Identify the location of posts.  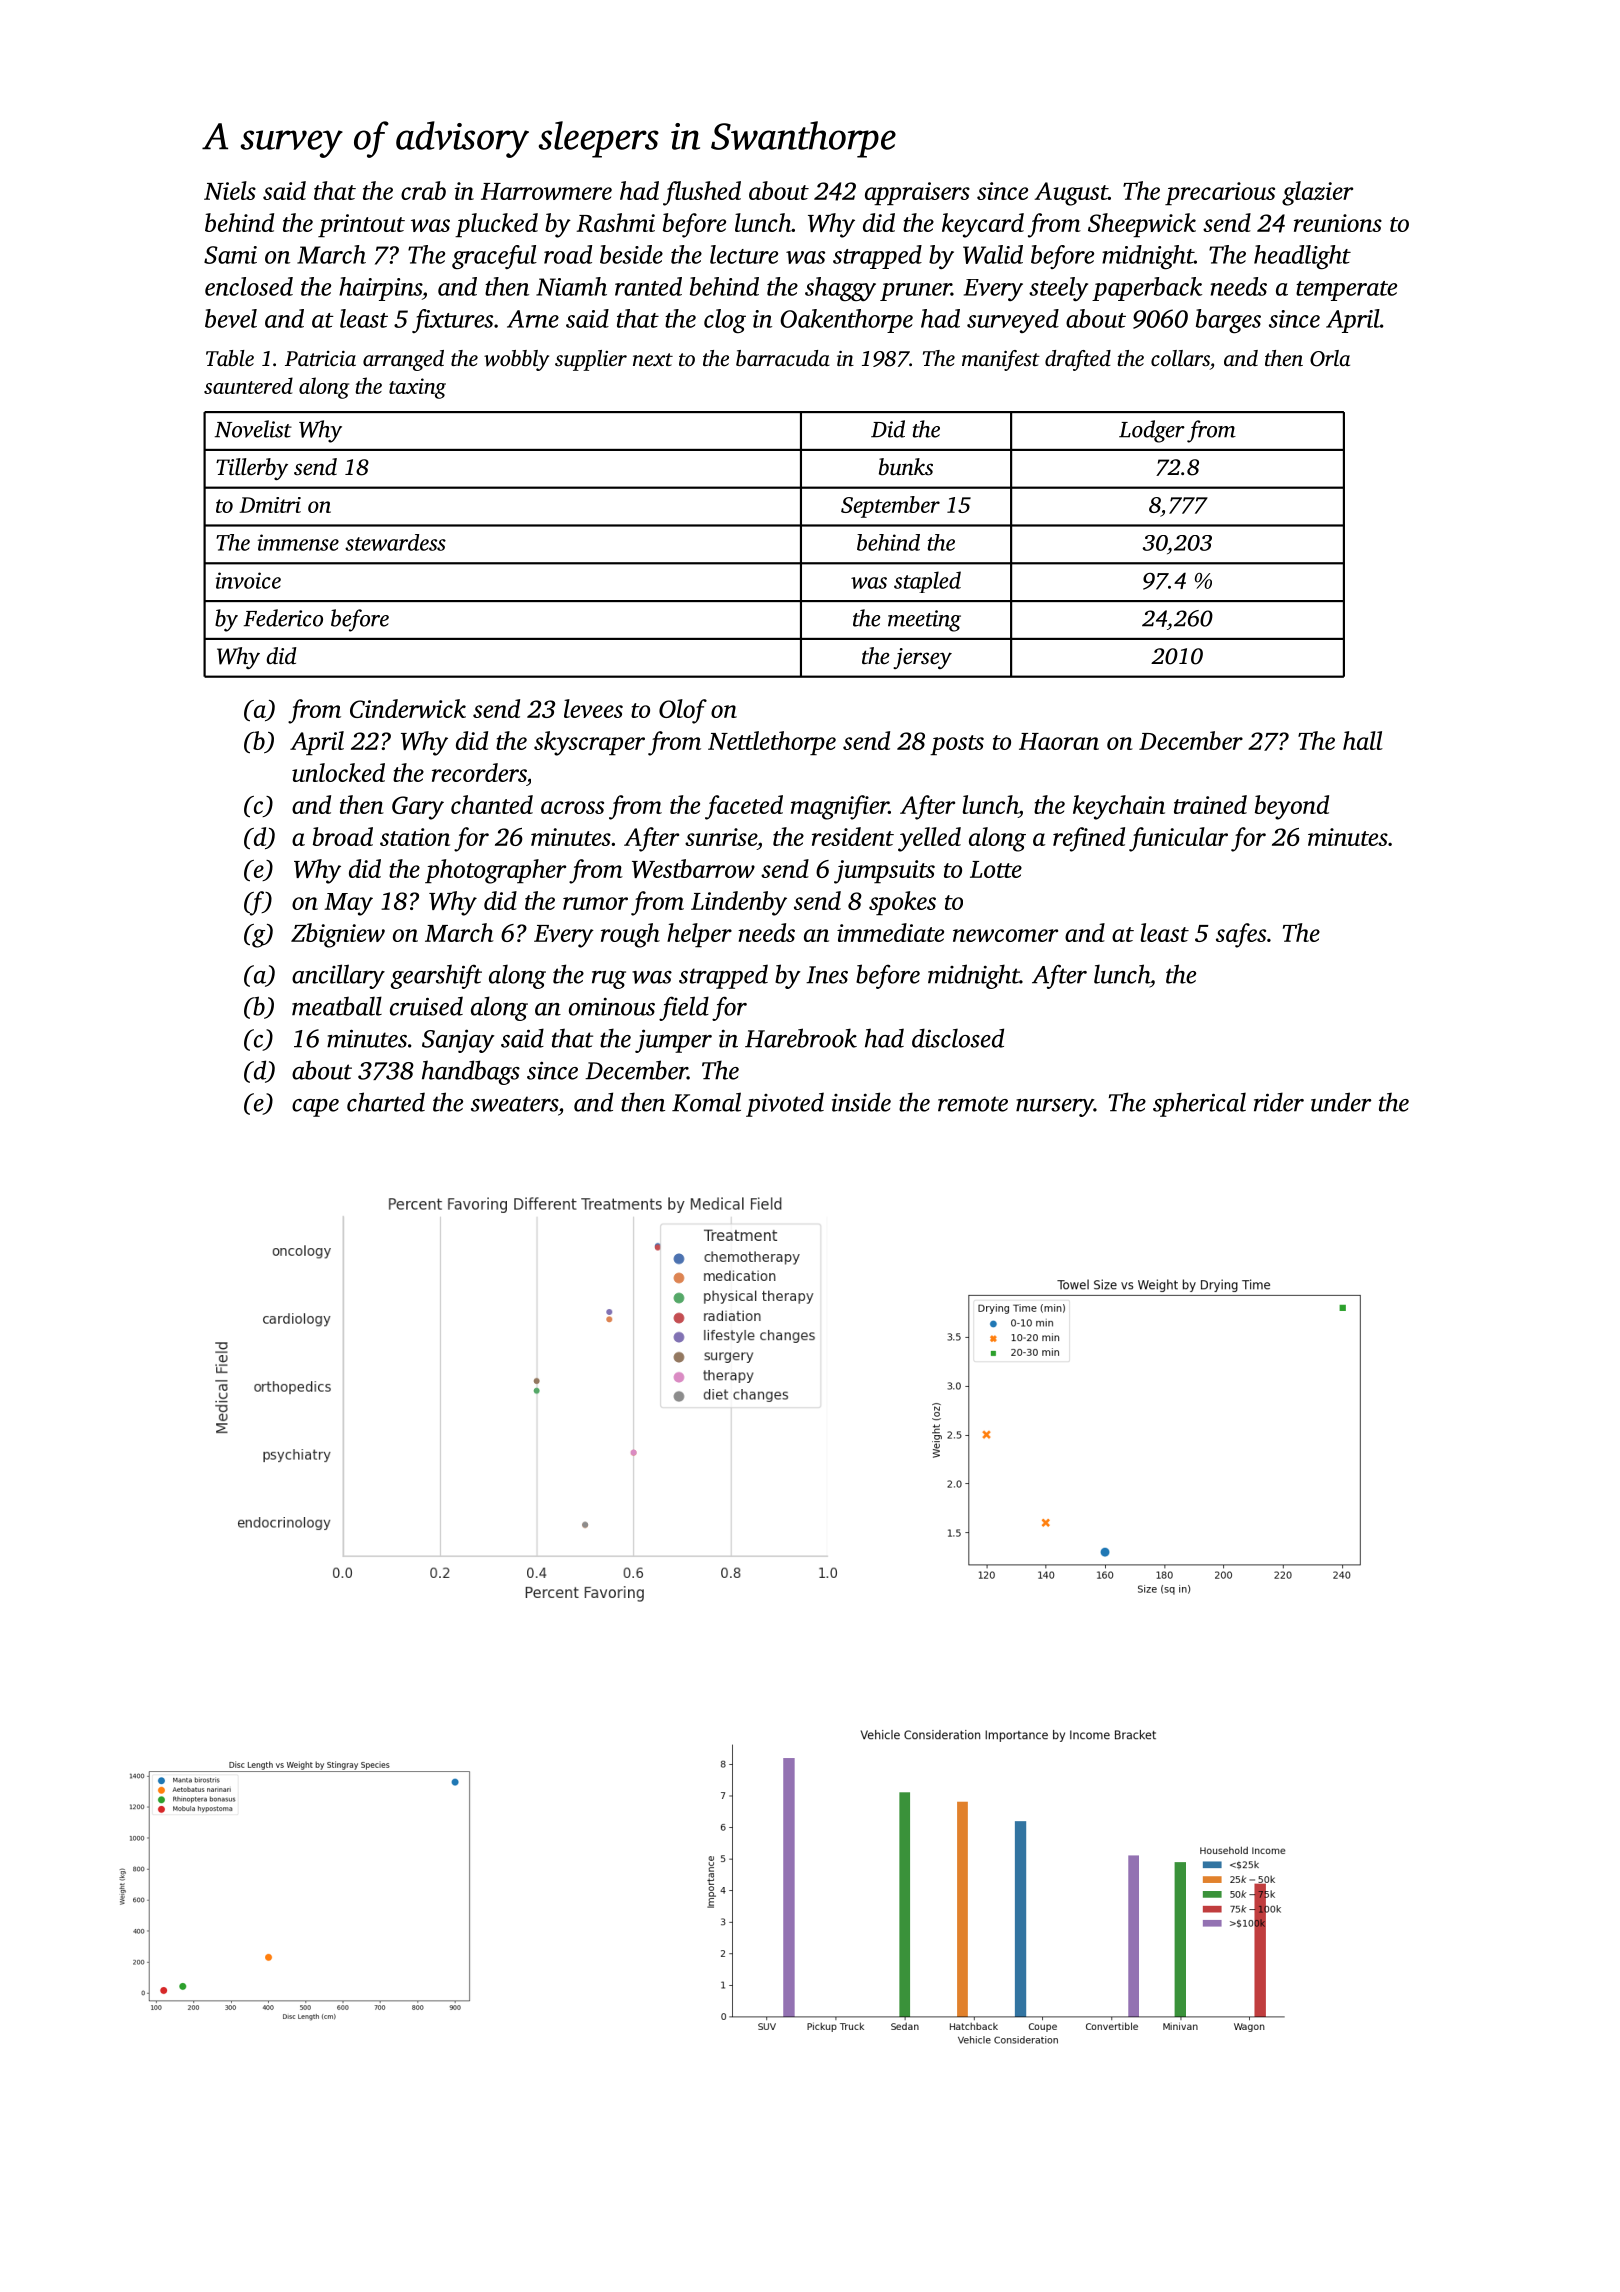
(957, 745).
